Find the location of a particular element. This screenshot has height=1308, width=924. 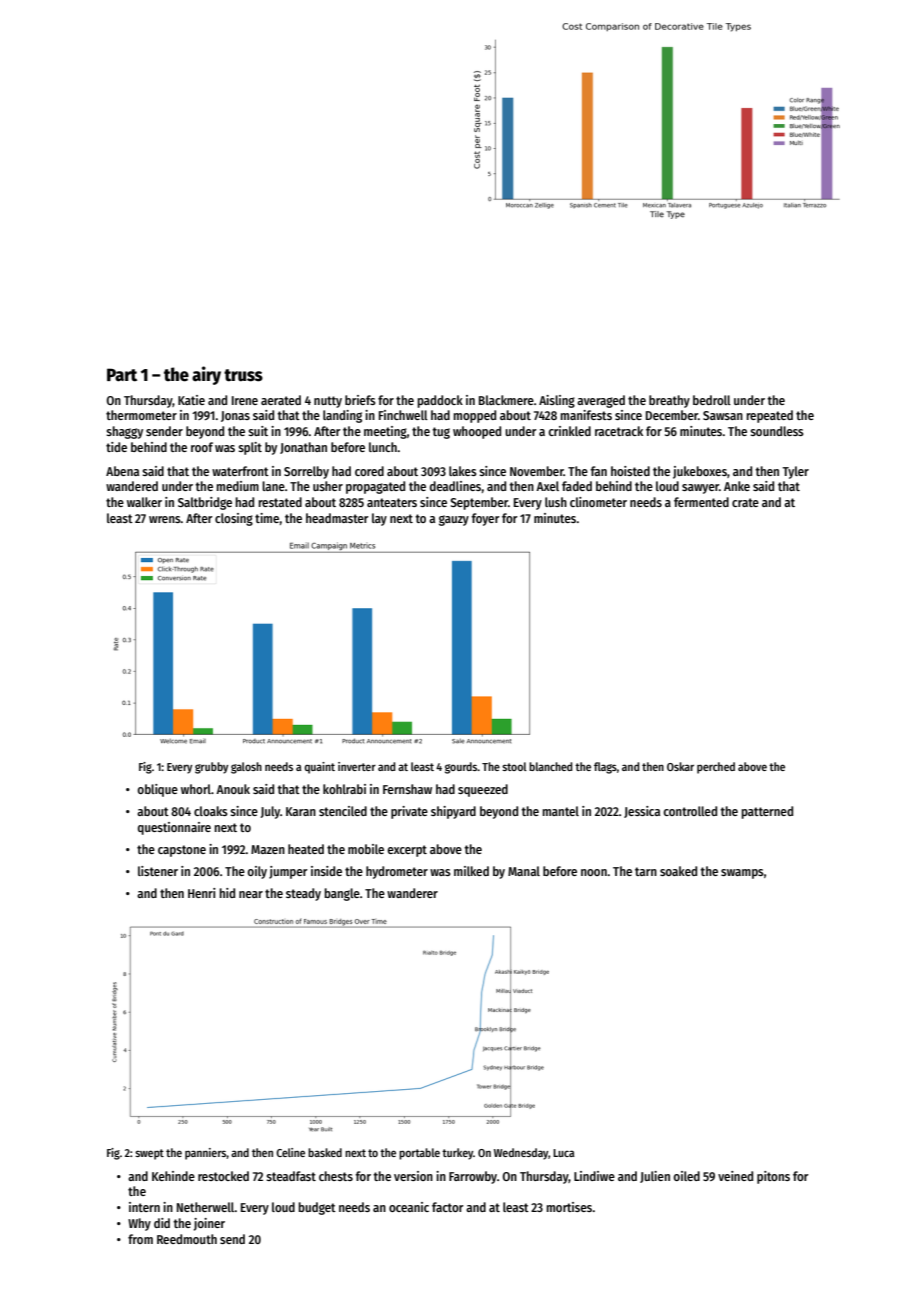

thermometer is located at coordinates (141, 415).
